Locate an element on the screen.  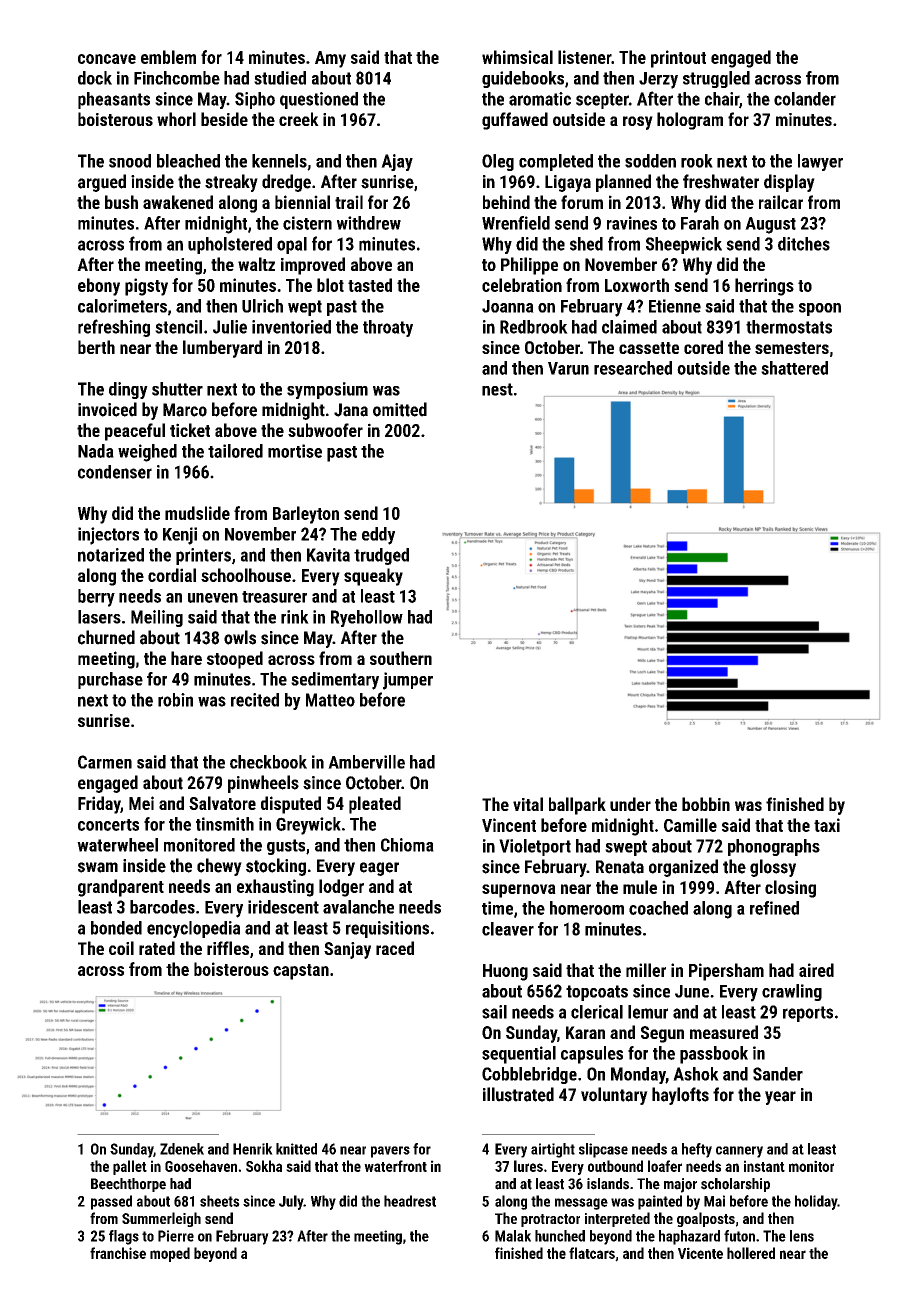
researched is located at coordinates (633, 368).
